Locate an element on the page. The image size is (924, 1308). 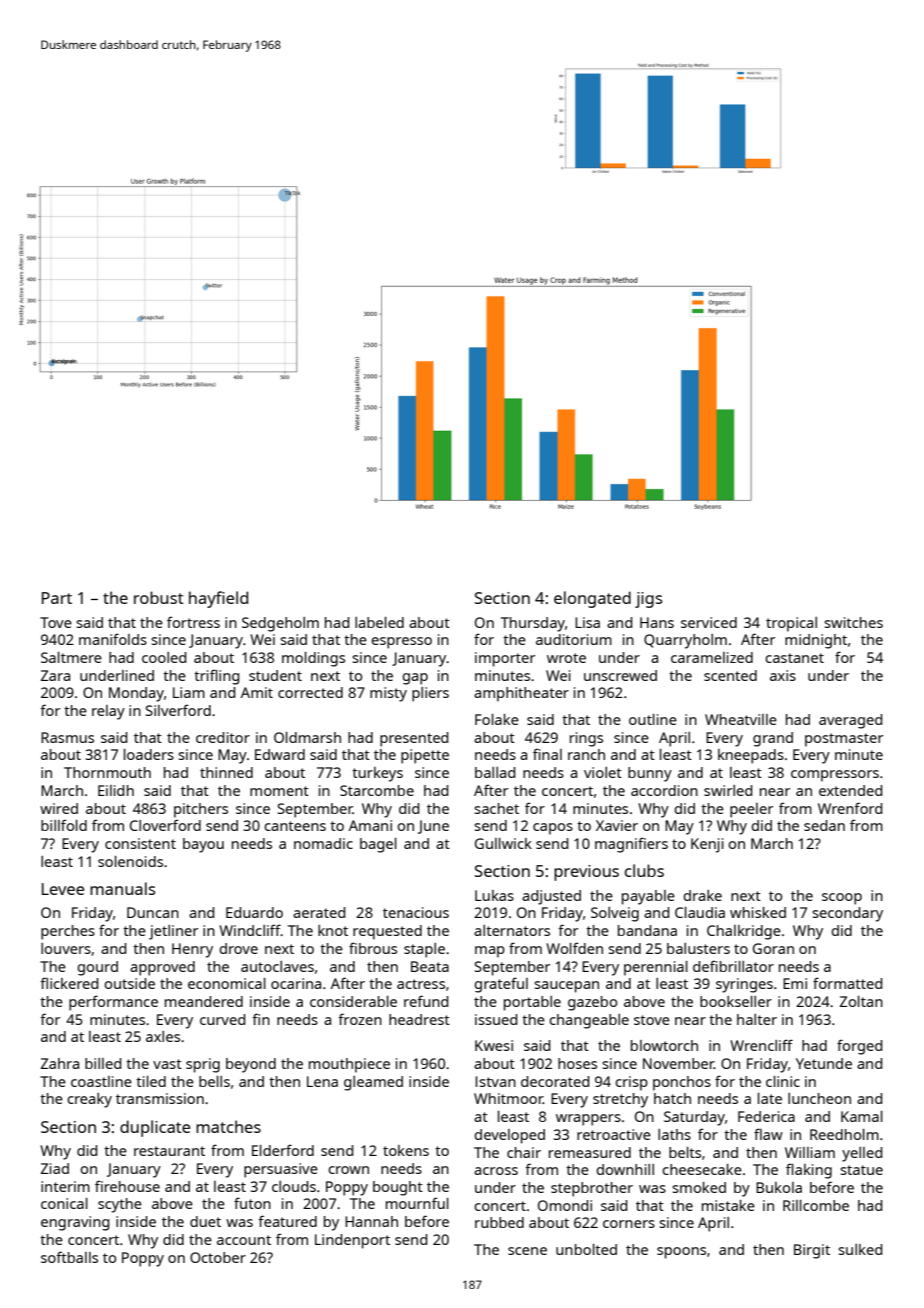
forged is located at coordinates (859, 1047).
